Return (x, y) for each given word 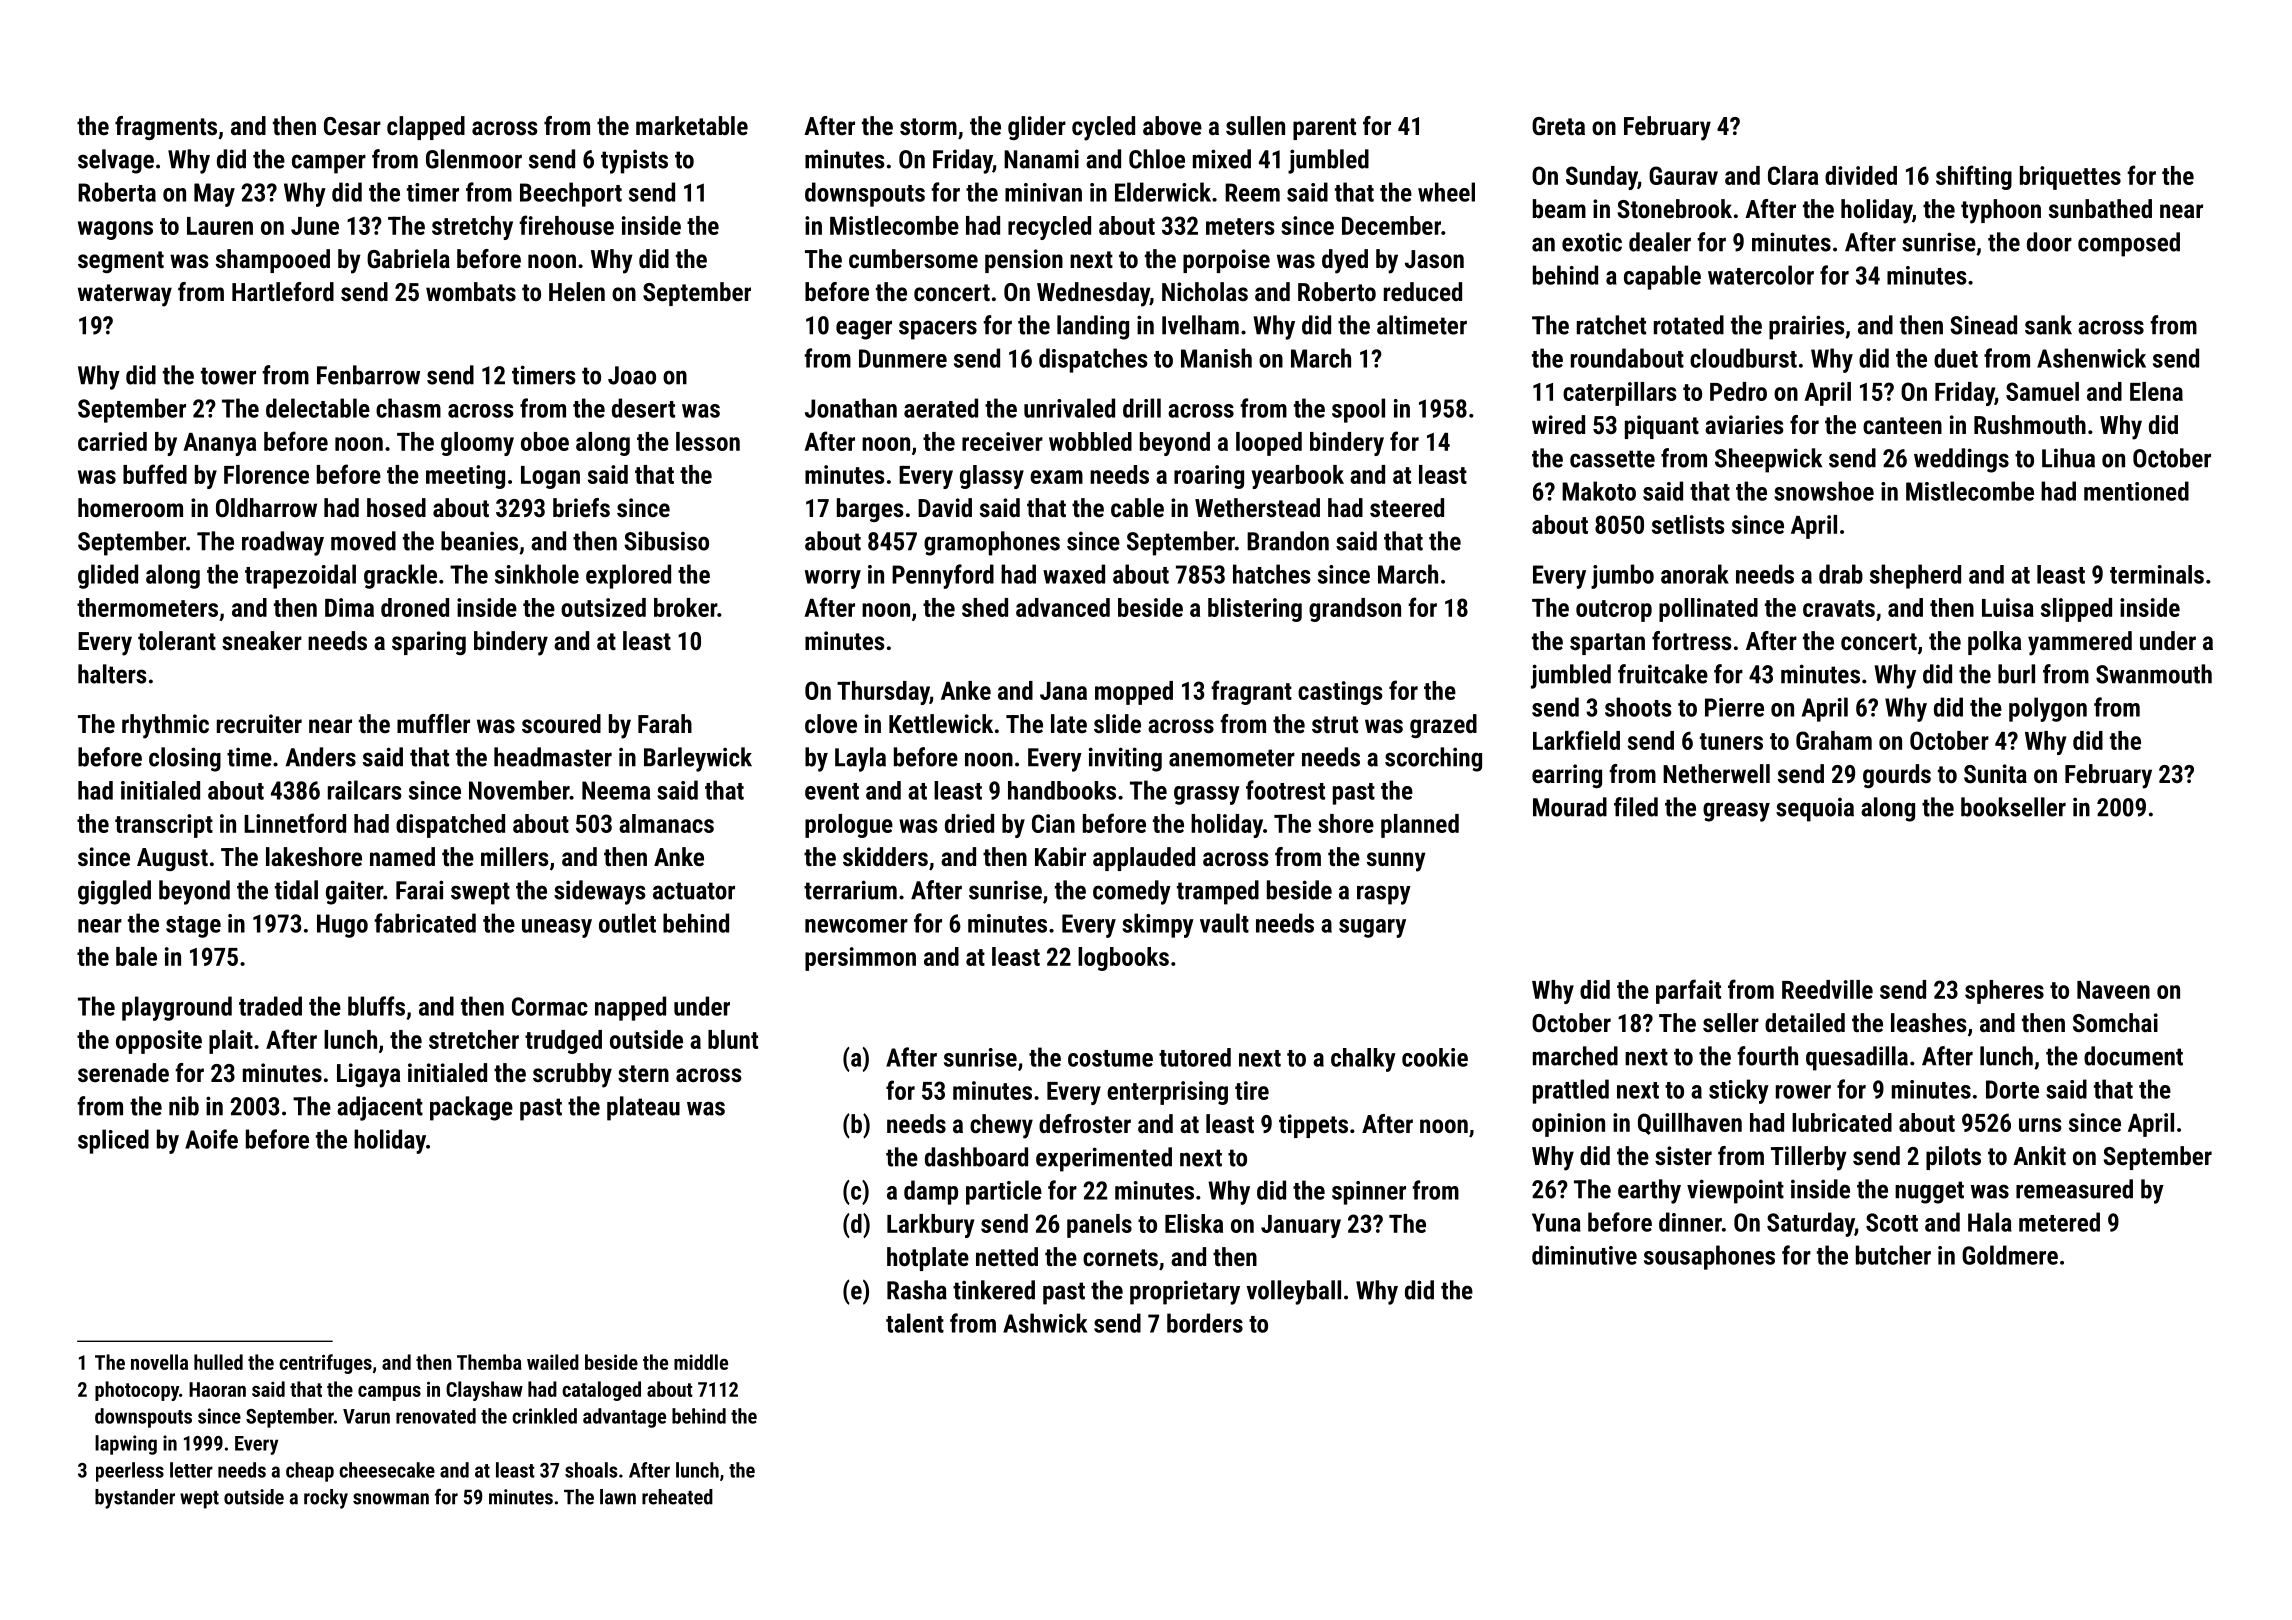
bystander (135, 1499)
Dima (349, 607)
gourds (1897, 776)
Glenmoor (474, 159)
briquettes (2070, 178)
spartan (1607, 644)
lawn (618, 1497)
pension (1024, 261)
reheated (677, 1497)
